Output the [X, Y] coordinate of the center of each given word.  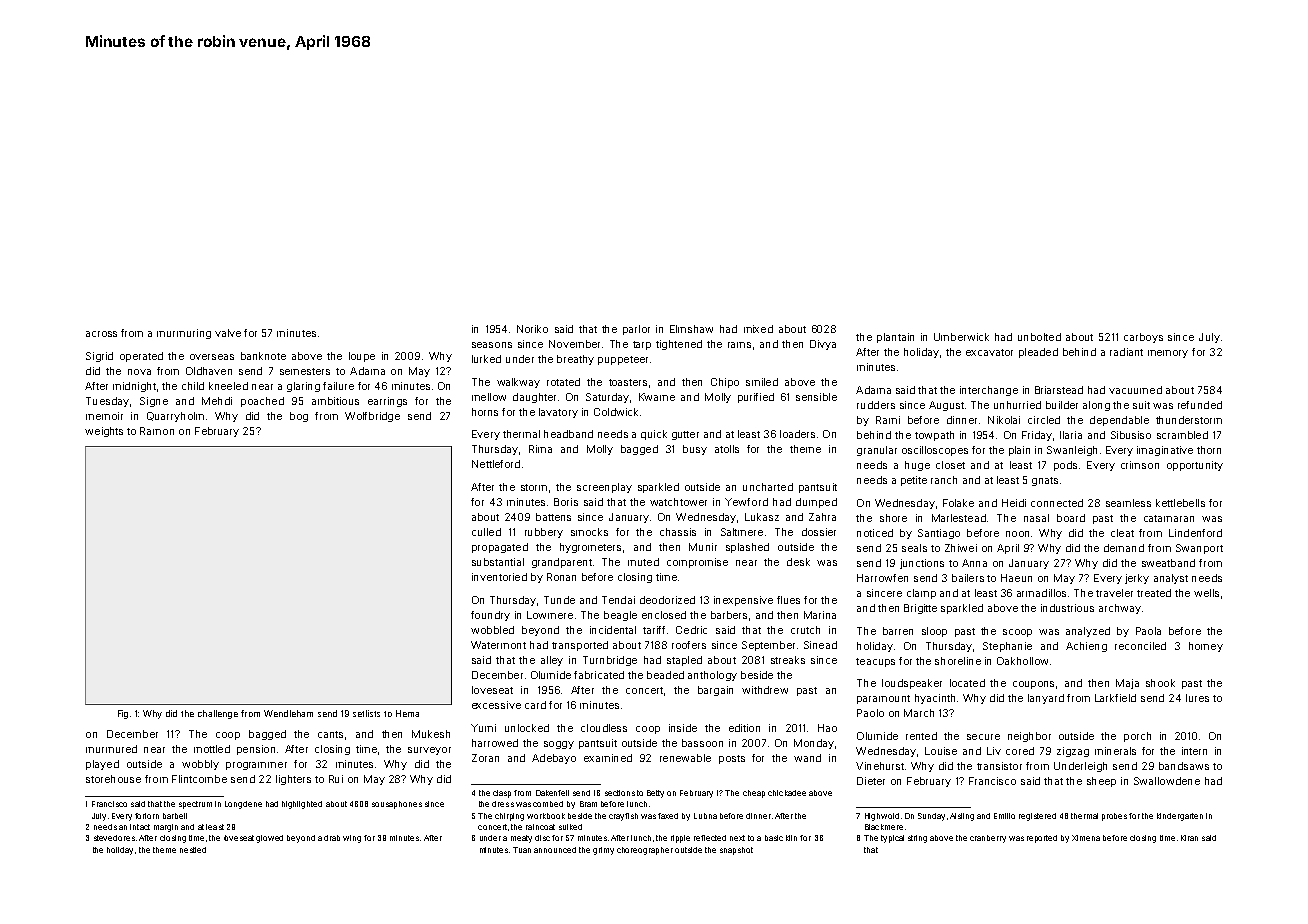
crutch [805, 630]
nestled [193, 850]
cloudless [604, 728]
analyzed [1088, 632]
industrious [1067, 608]
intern [1194, 751]
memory [1168, 354]
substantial [498, 562]
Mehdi [217, 401]
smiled [762, 382]
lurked [486, 359]
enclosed [664, 615]
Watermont [498, 645]
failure [338, 386]
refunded [1200, 405]
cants [330, 734]
